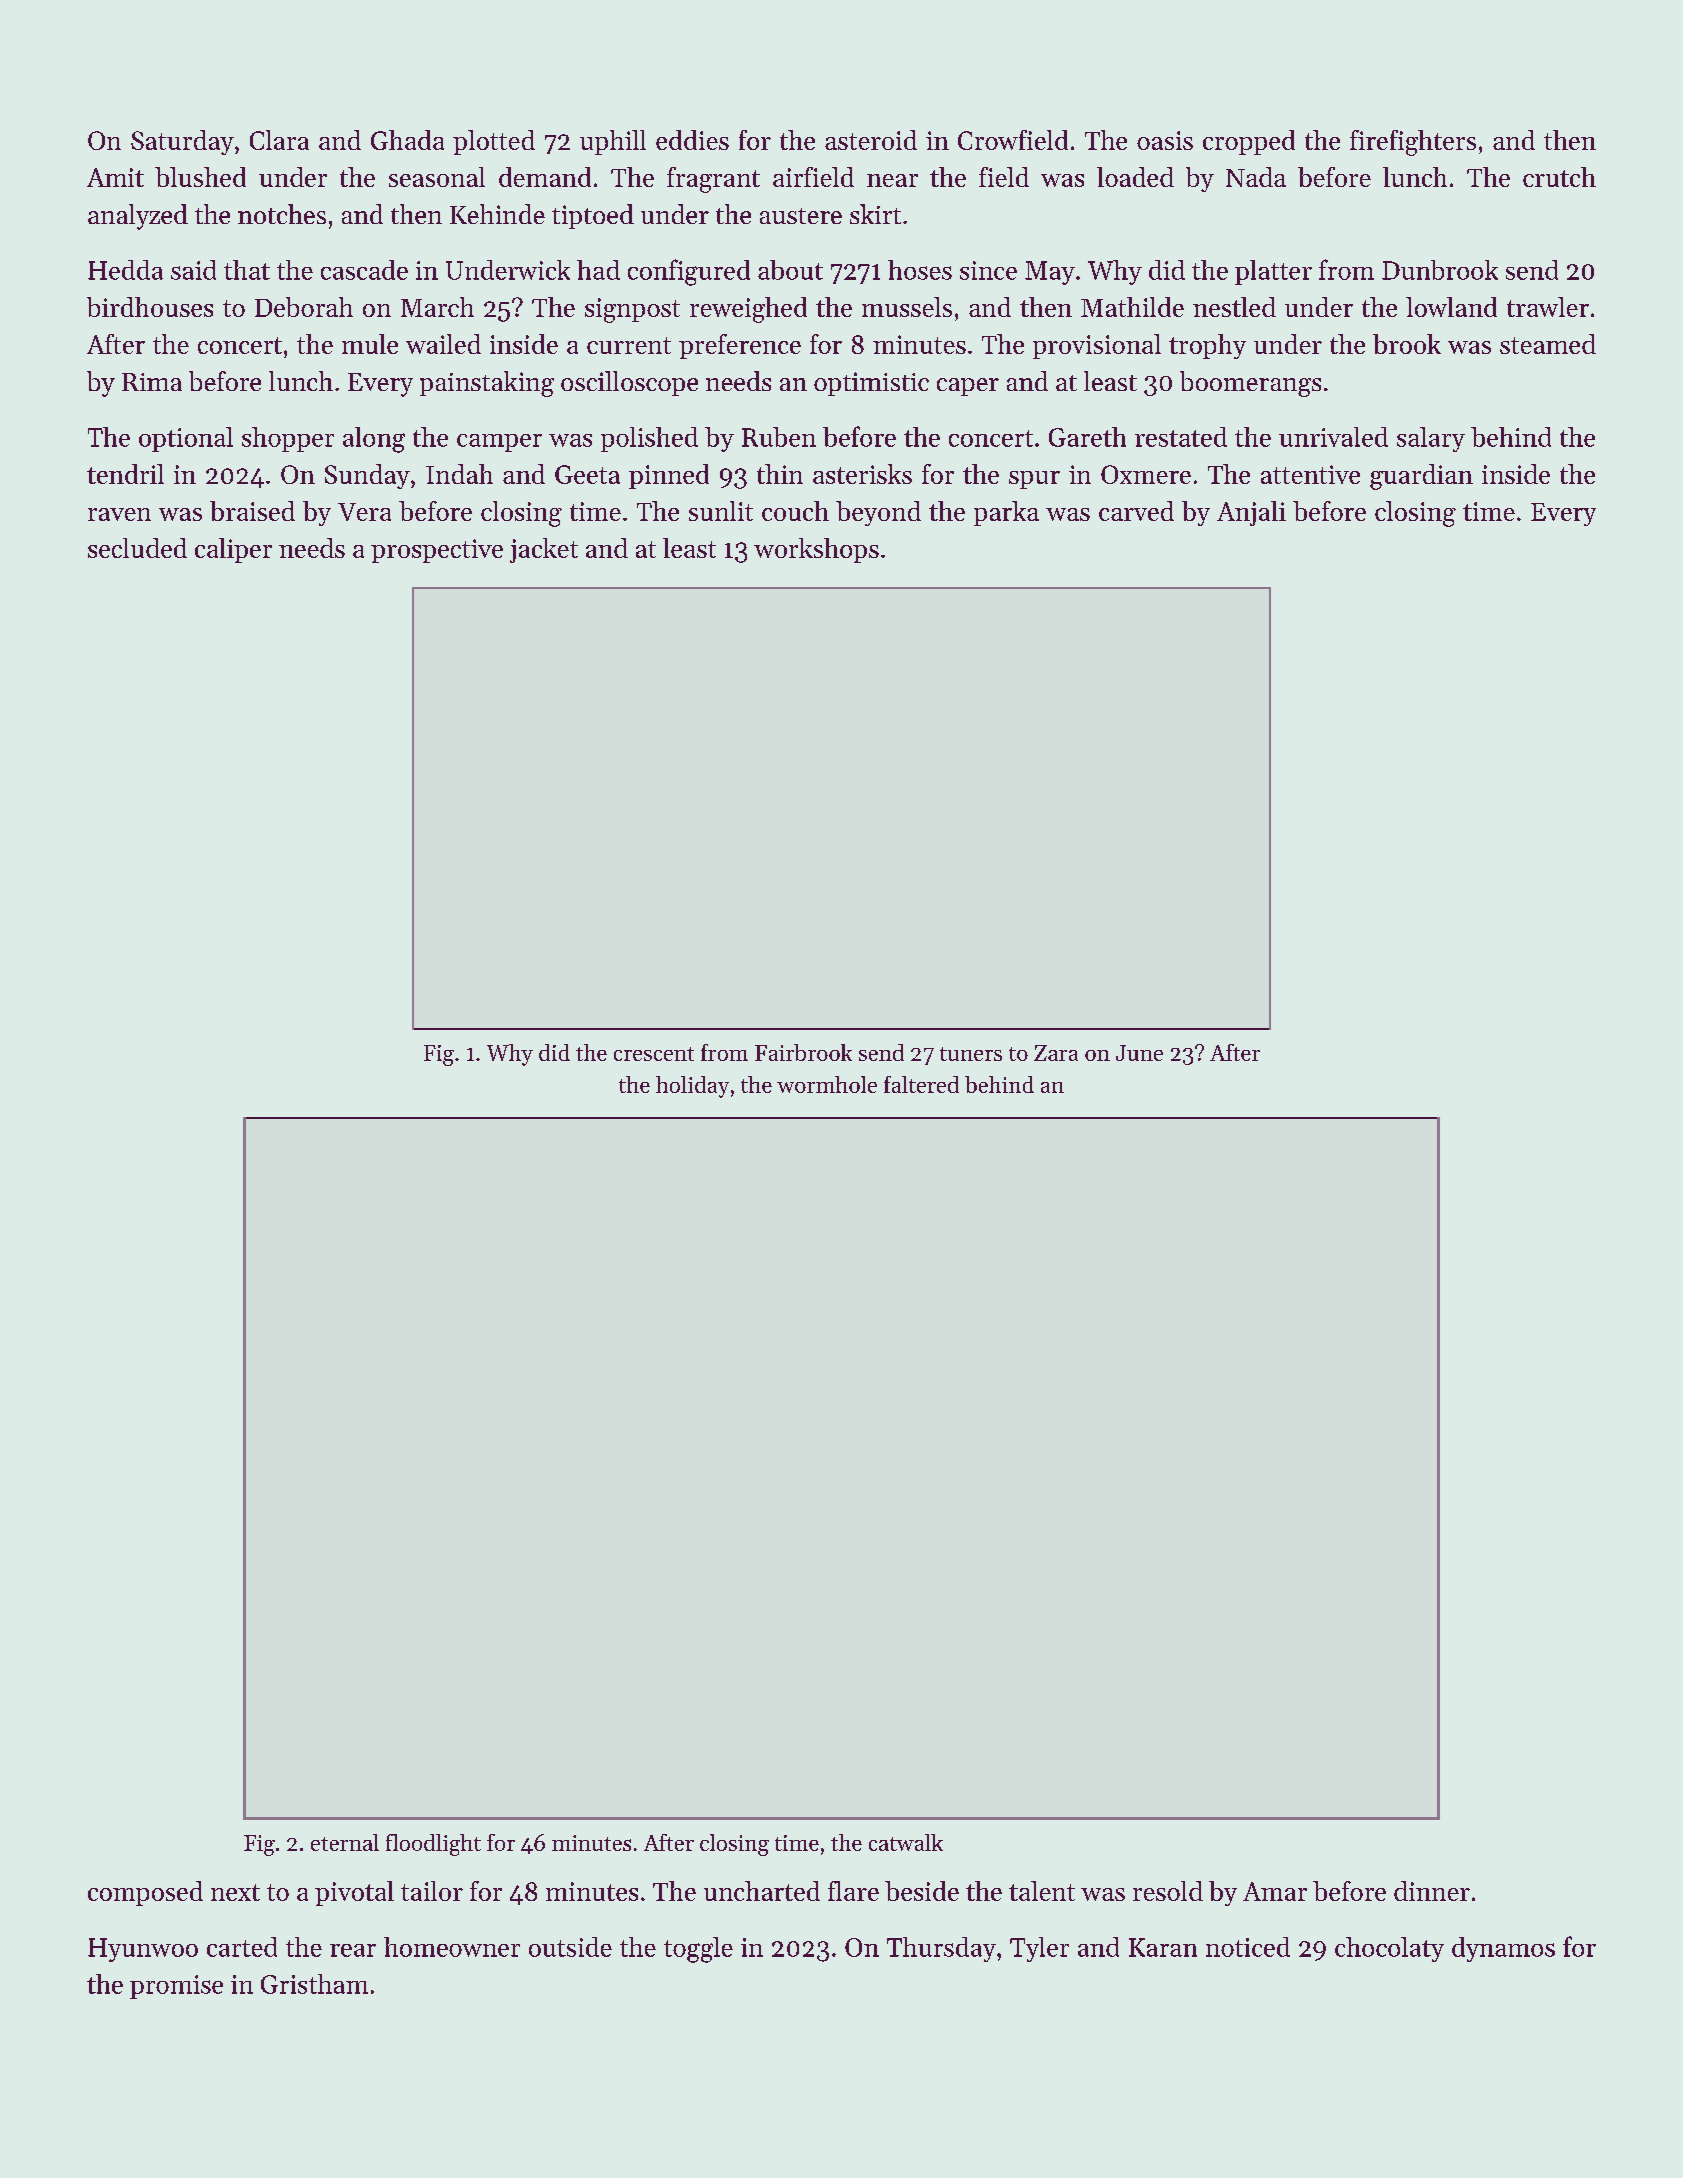  Describe the element at coordinates (941, 1949) in the page. I see `Thursday` at that location.
